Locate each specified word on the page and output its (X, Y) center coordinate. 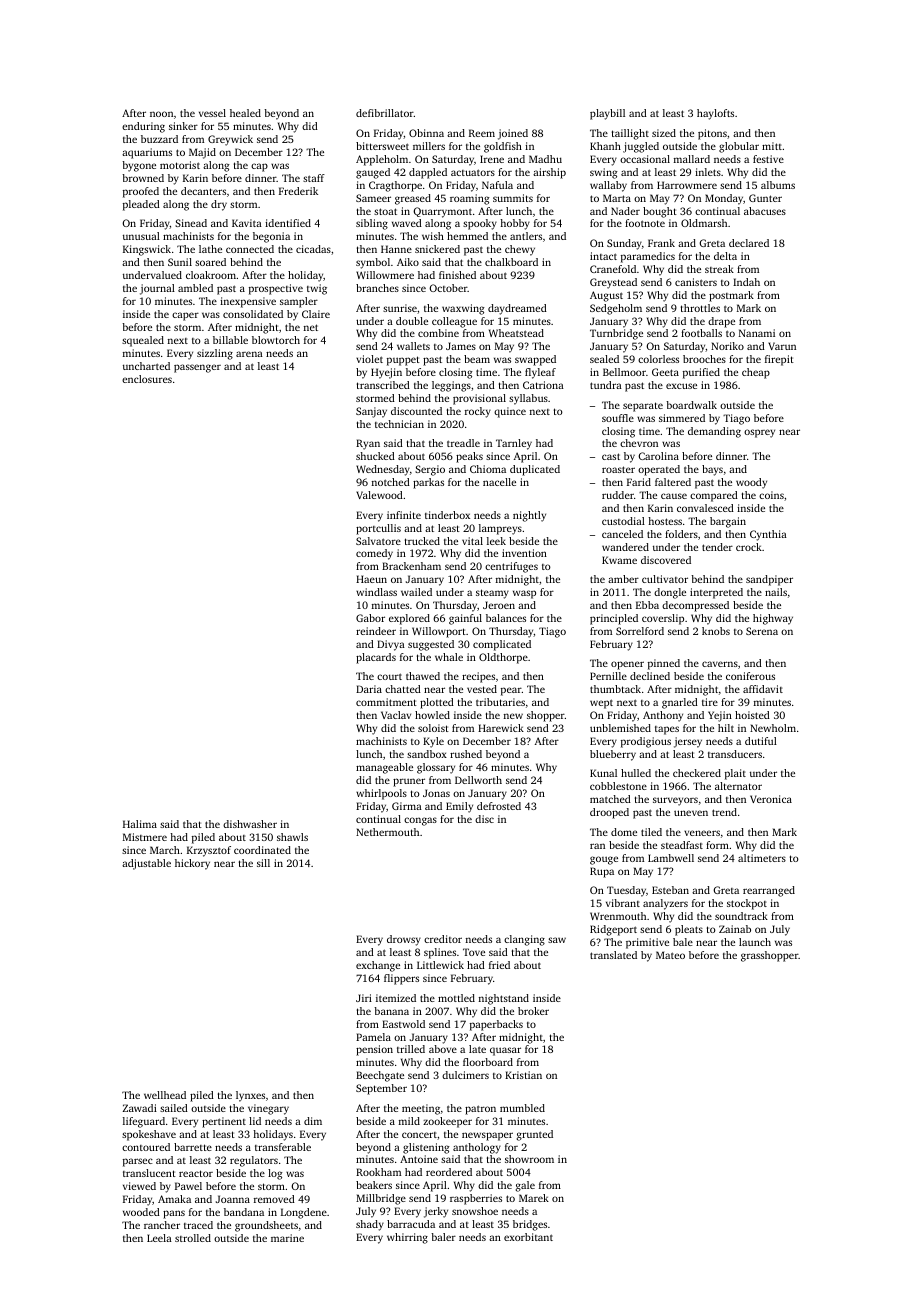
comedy (374, 554)
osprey (759, 433)
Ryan (368, 444)
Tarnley (514, 444)
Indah (746, 282)
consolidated (253, 314)
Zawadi (140, 1108)
